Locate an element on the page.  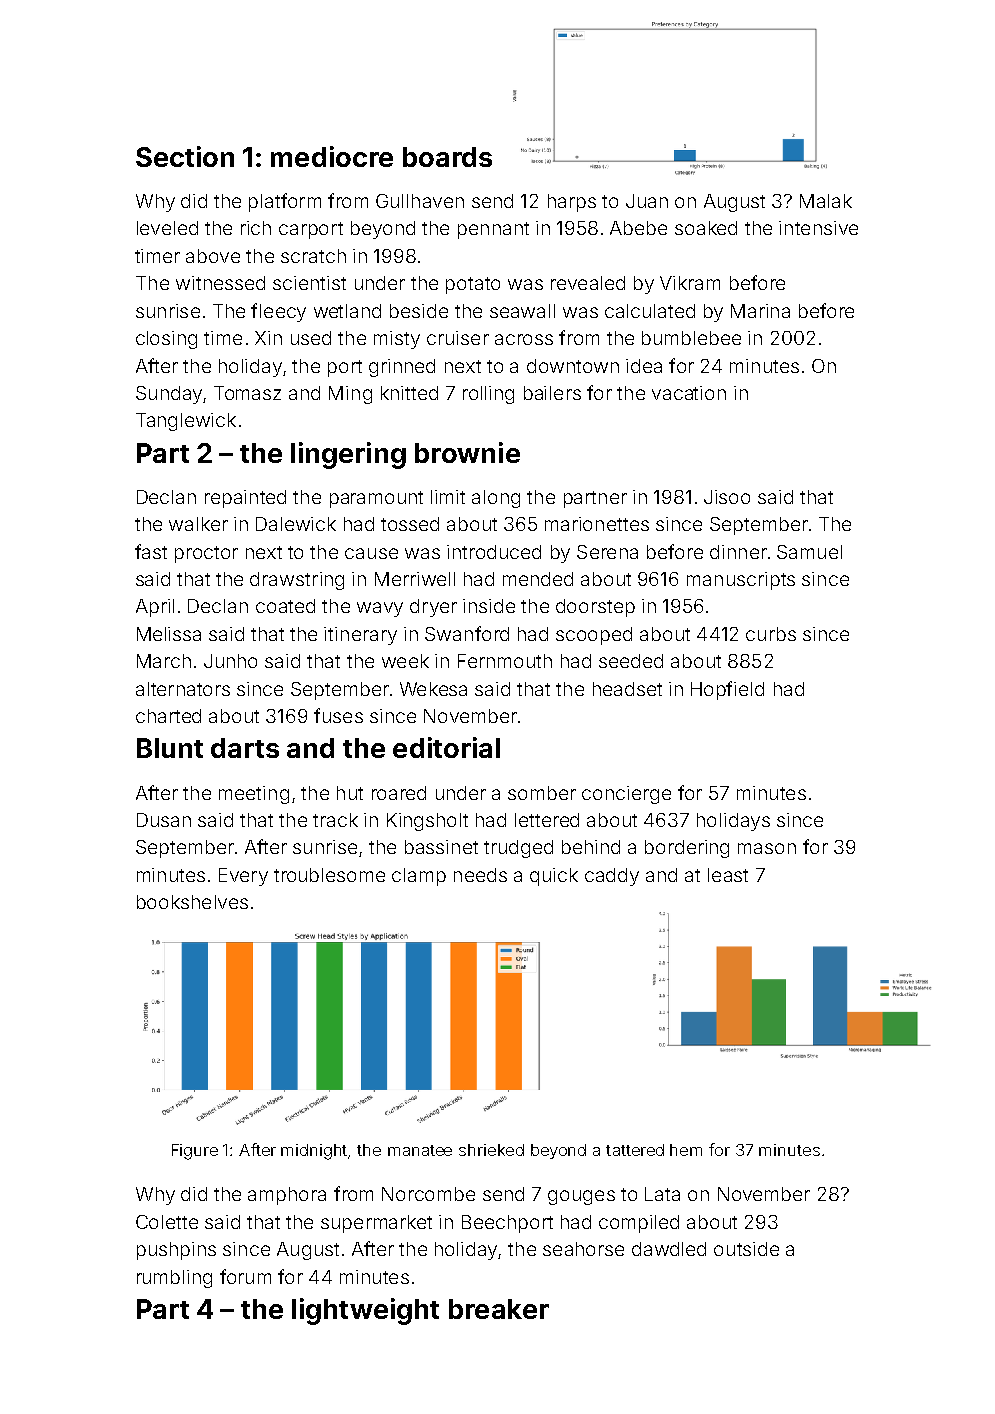
scratch is located at coordinates (313, 256).
